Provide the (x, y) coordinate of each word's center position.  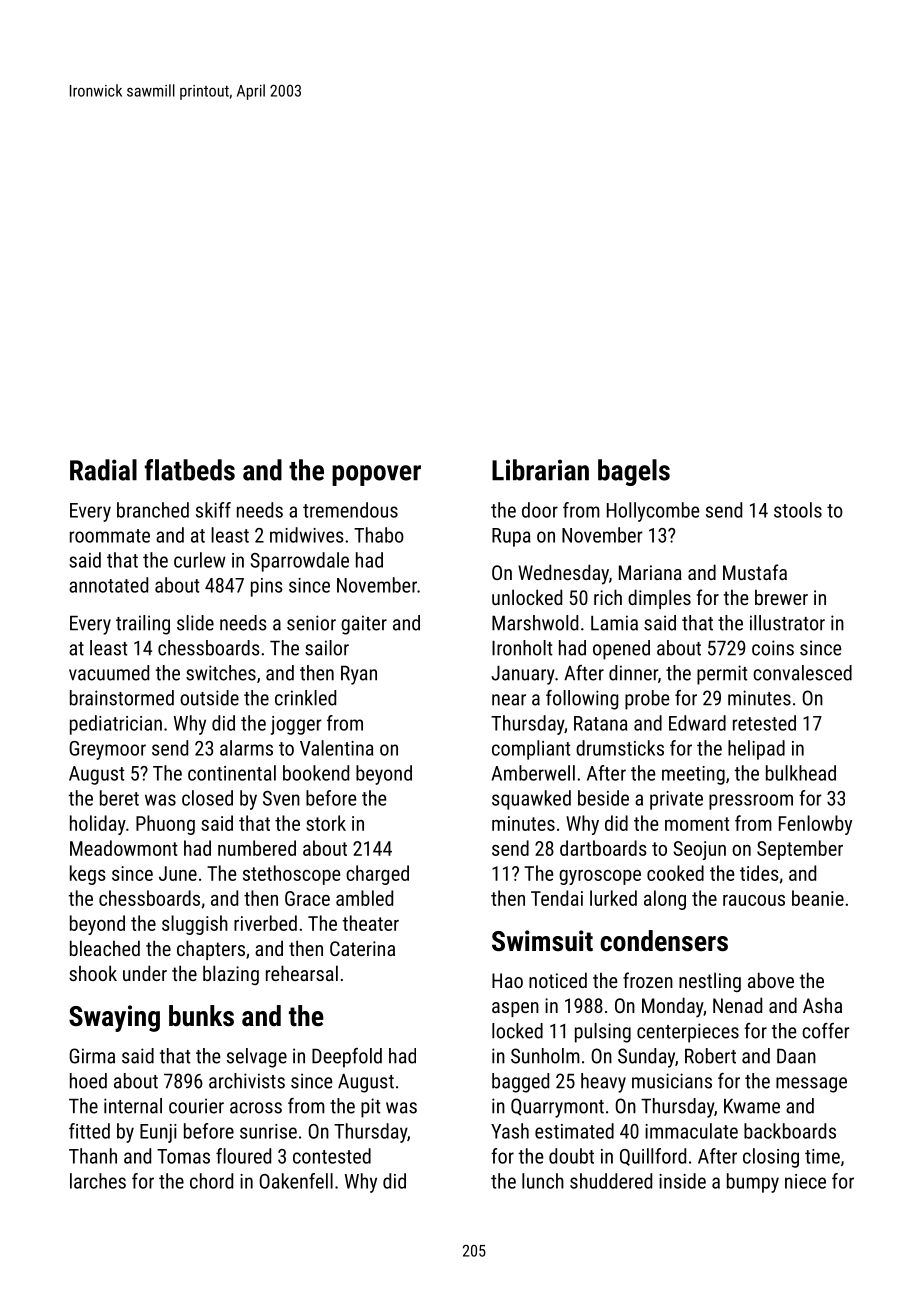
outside (209, 698)
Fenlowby (815, 825)
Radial (103, 470)
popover (376, 475)
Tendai (557, 898)
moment (697, 824)
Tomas (183, 1156)
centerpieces (688, 1033)
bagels (634, 472)
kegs (88, 875)
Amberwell (533, 773)
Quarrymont (557, 1108)
